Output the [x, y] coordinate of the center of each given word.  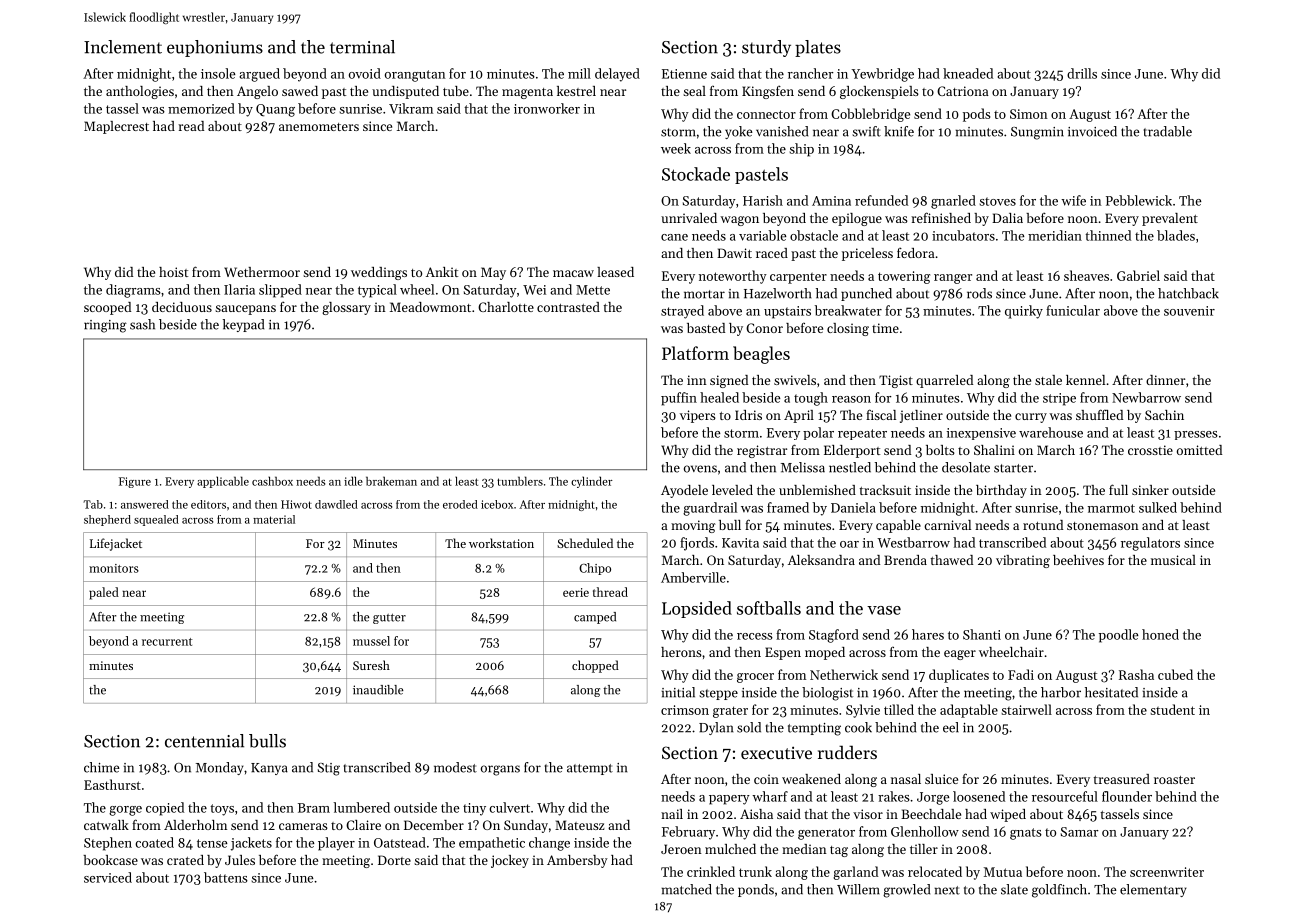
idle [353, 481]
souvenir [1189, 311]
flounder [1127, 796]
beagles [761, 355]
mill [579, 73]
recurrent [167, 642]
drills [1082, 73]
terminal [362, 47]
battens [226, 877]
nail [672, 814]
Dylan [716, 728]
